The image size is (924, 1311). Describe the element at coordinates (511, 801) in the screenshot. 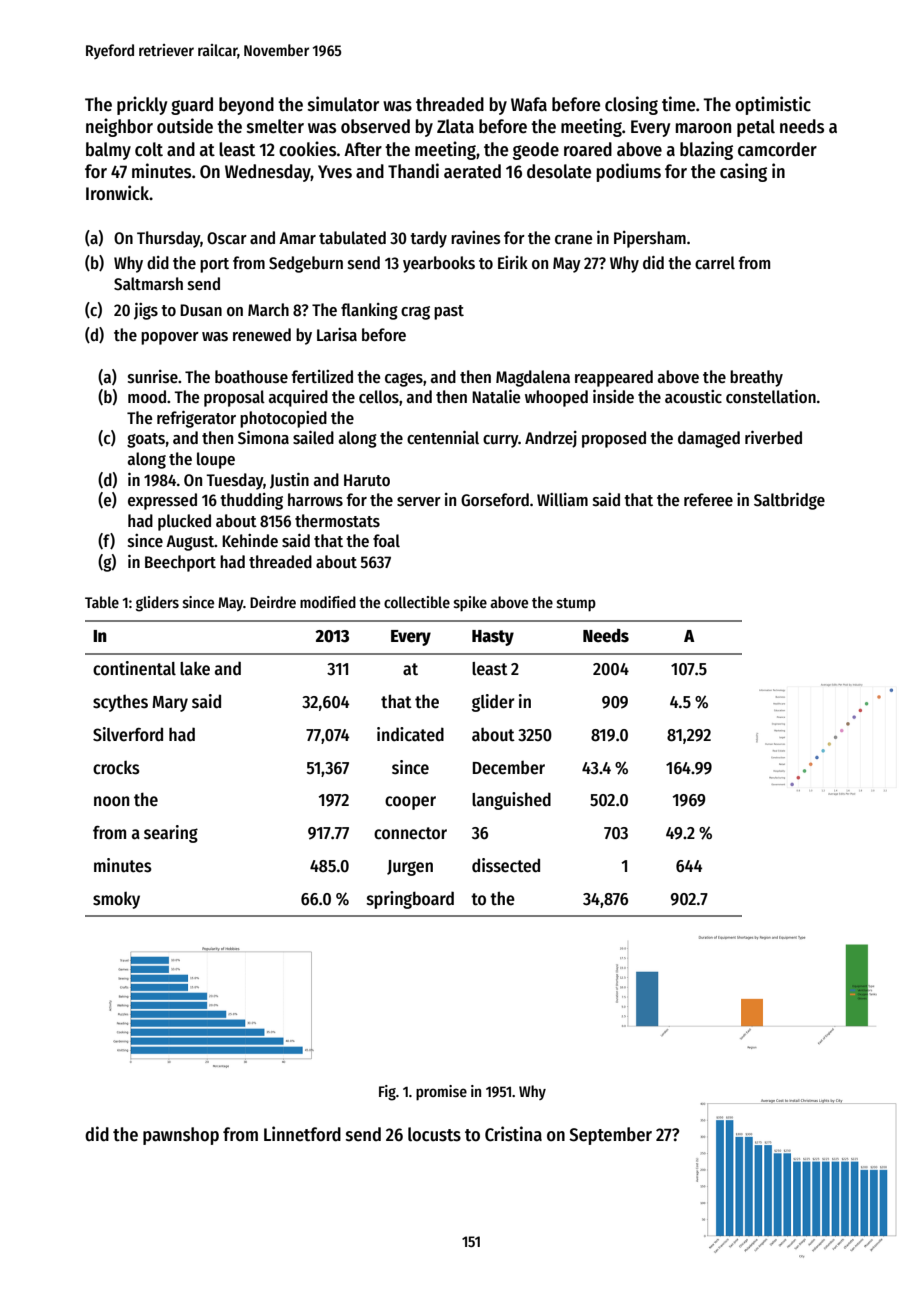

I see `languished` at that location.
